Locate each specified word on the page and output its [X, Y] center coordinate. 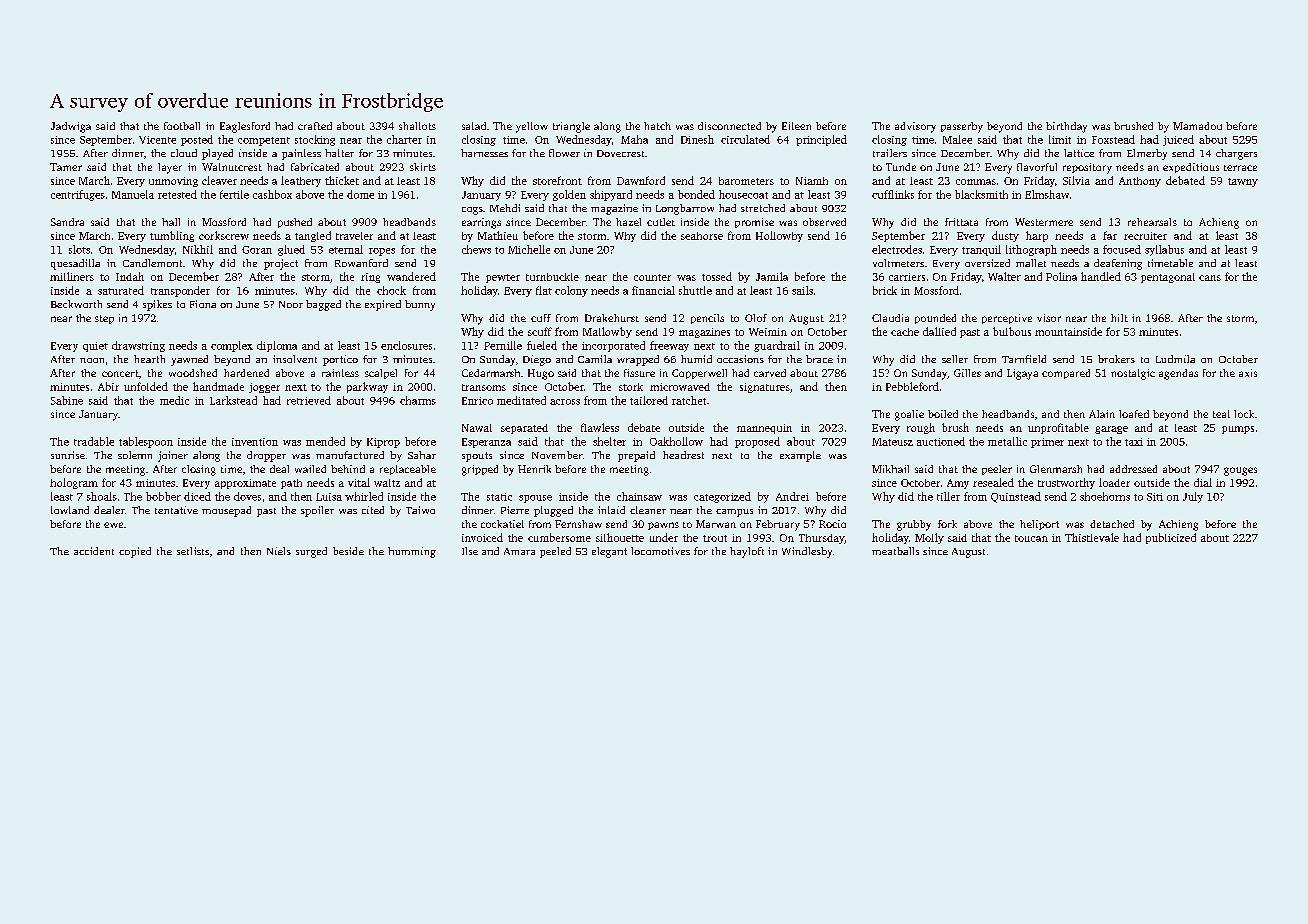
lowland [70, 510]
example [800, 456]
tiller [948, 496]
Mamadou [1197, 126]
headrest [683, 455]
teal [1221, 414]
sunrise [68, 455]
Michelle [529, 249]
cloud [184, 153]
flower [564, 153]
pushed [295, 223]
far [1110, 235]
